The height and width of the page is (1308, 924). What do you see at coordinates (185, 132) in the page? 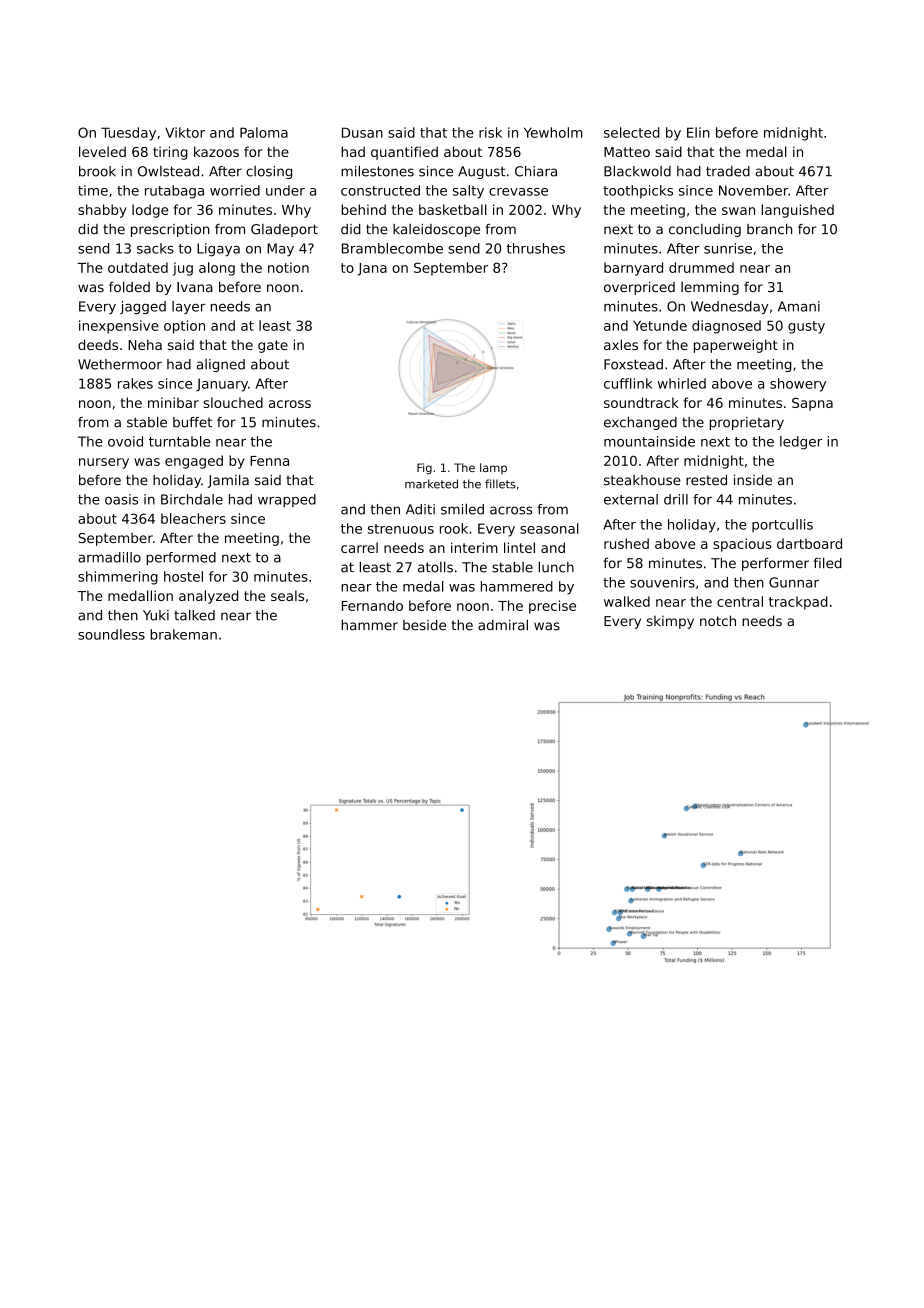
I see `Viktor` at bounding box center [185, 132].
